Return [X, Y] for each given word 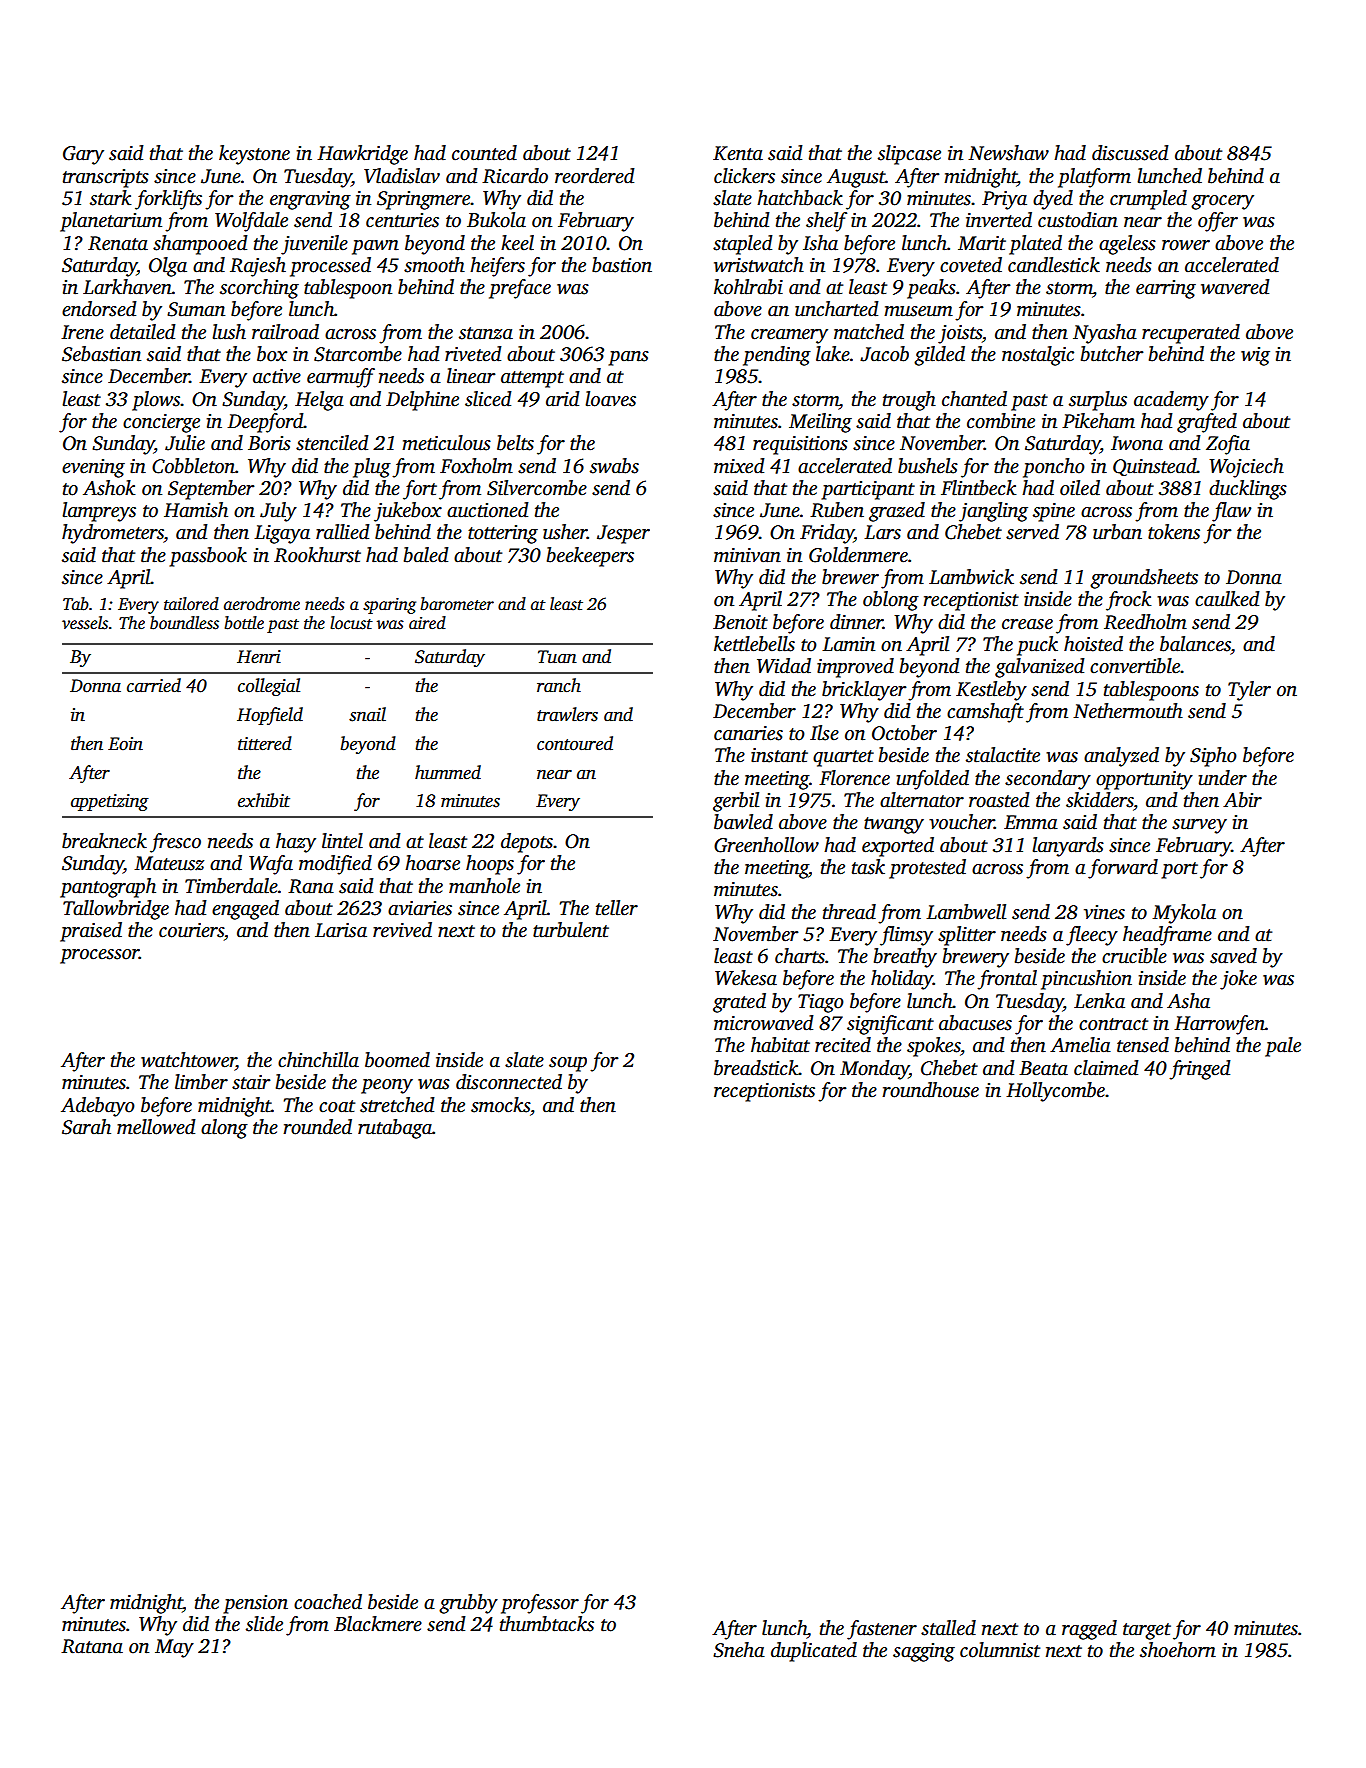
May [174, 1648]
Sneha [739, 1650]
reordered [595, 176]
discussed [1130, 153]
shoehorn [1178, 1650]
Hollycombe [1055, 1092]
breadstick [756, 1068]
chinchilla [318, 1060]
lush [229, 332]
